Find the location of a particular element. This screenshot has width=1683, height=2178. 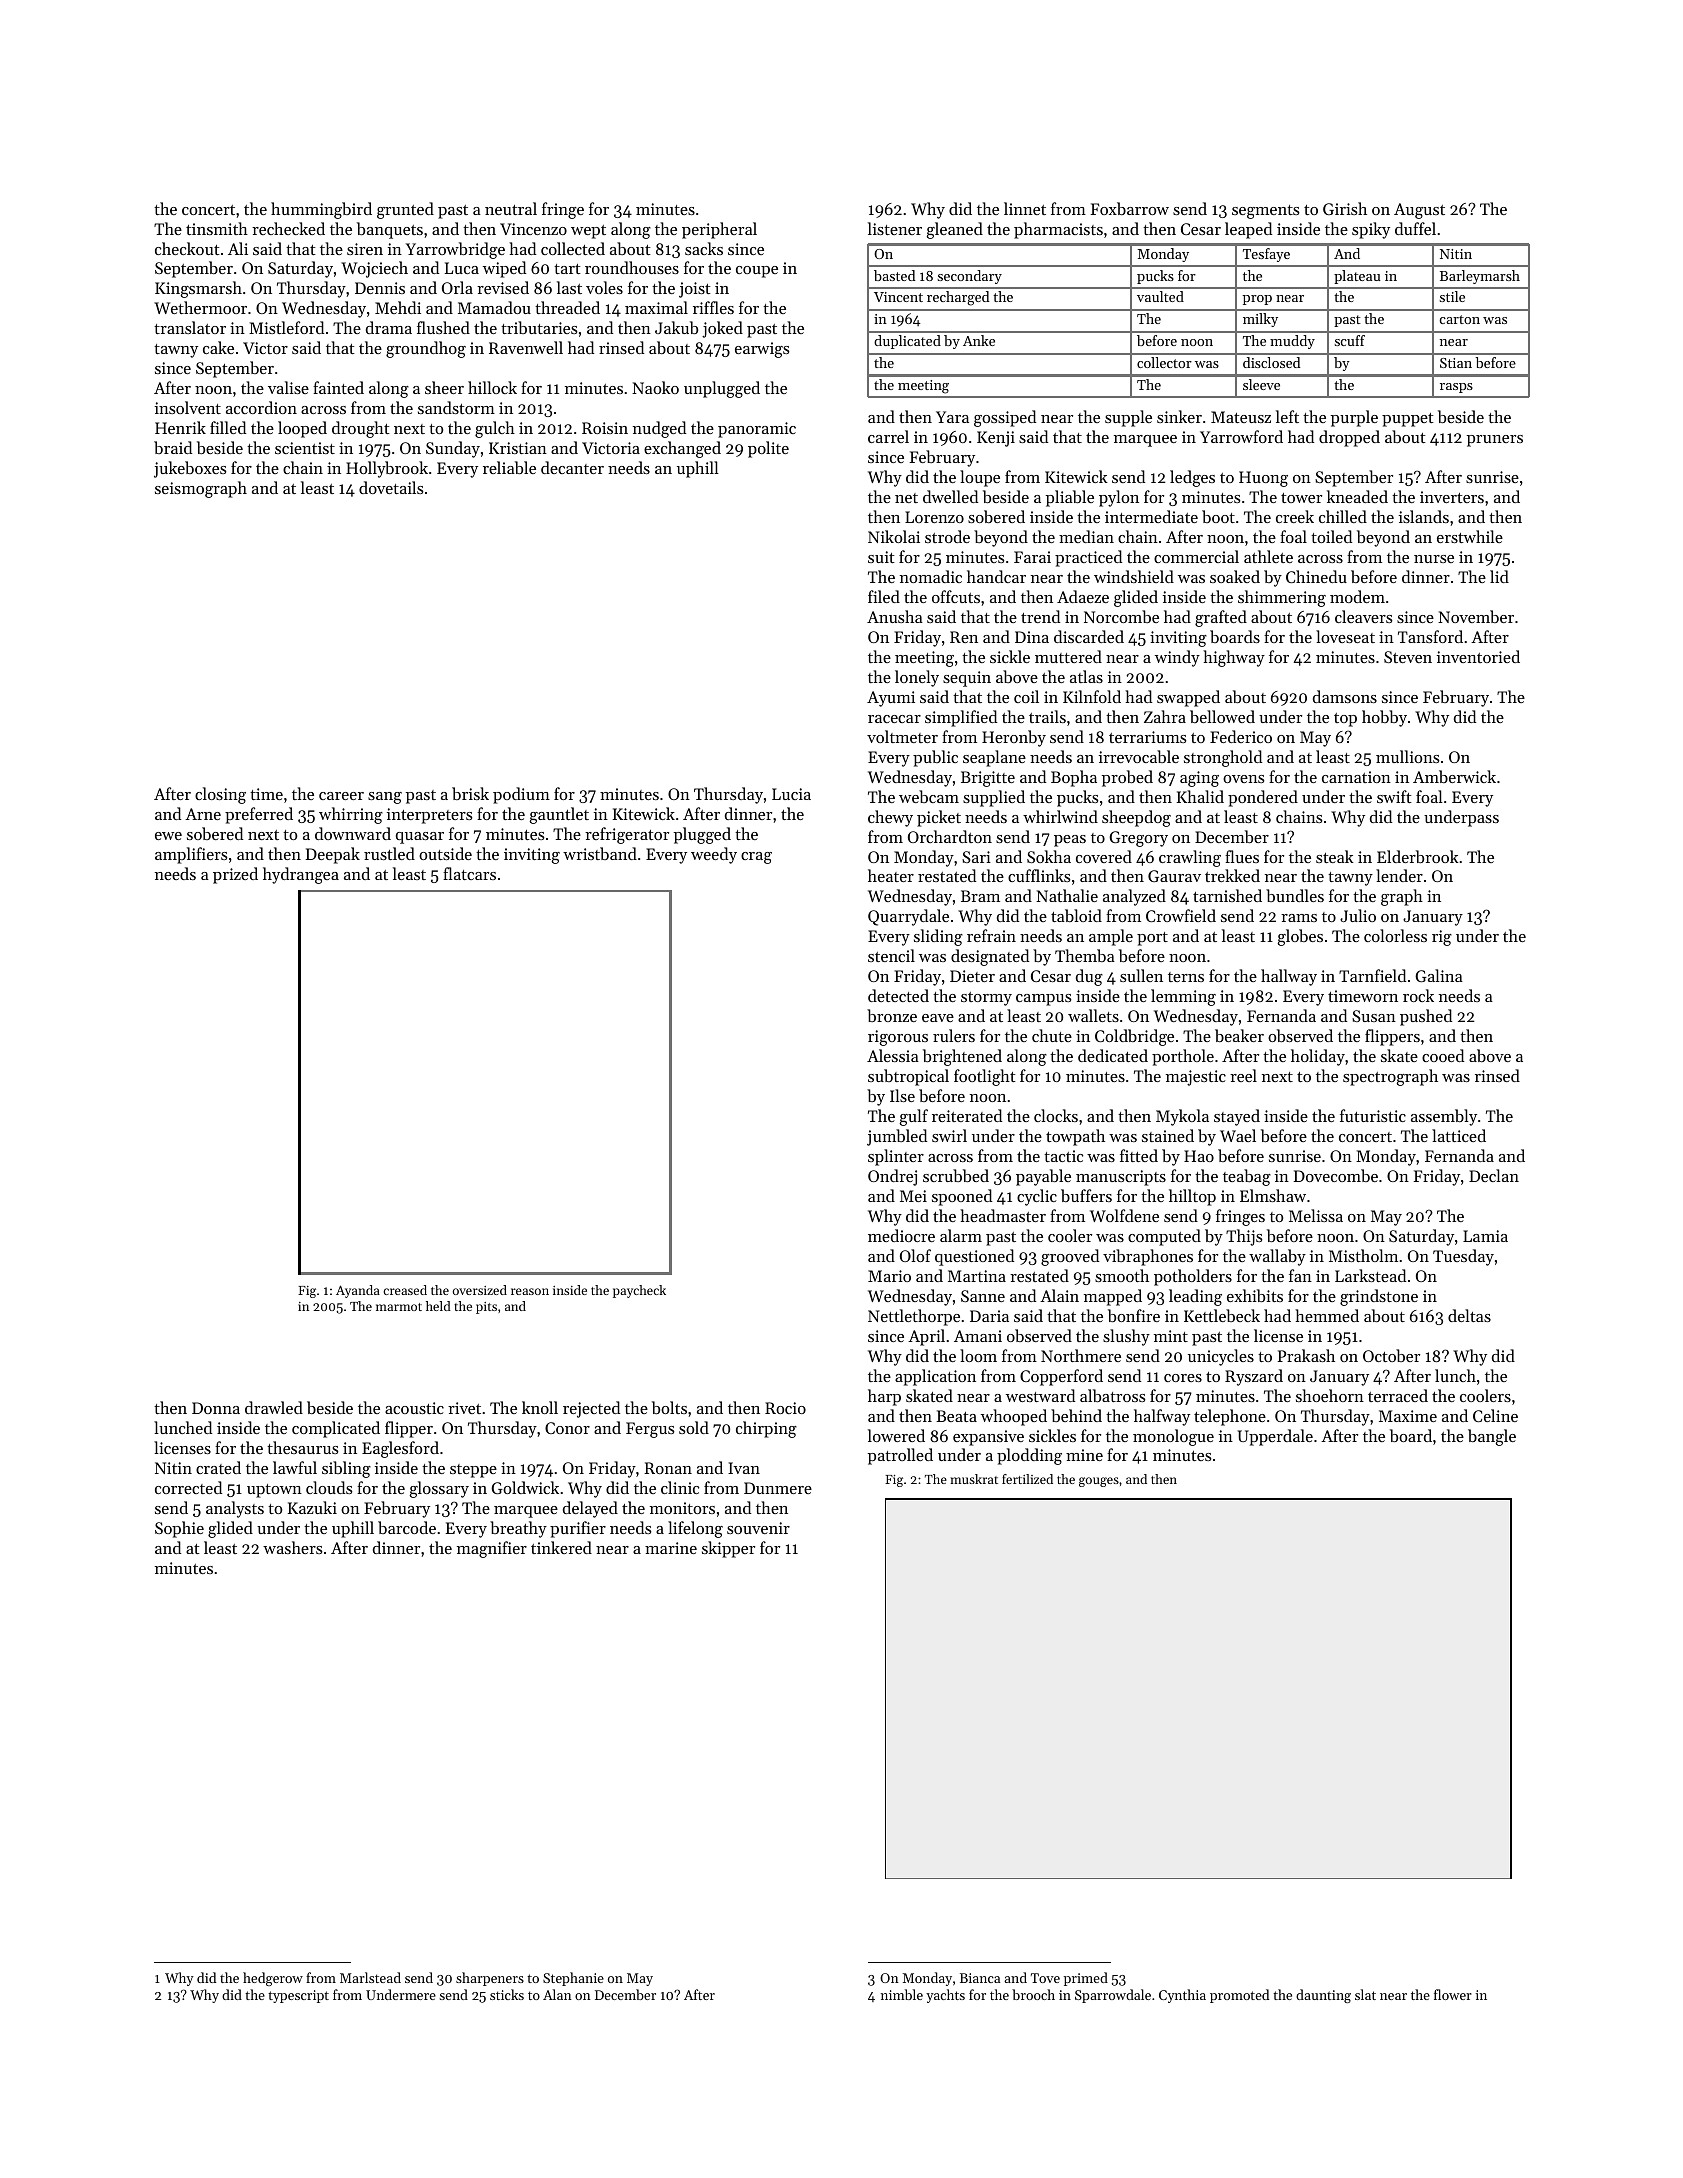

Ayanda is located at coordinates (358, 1291).
